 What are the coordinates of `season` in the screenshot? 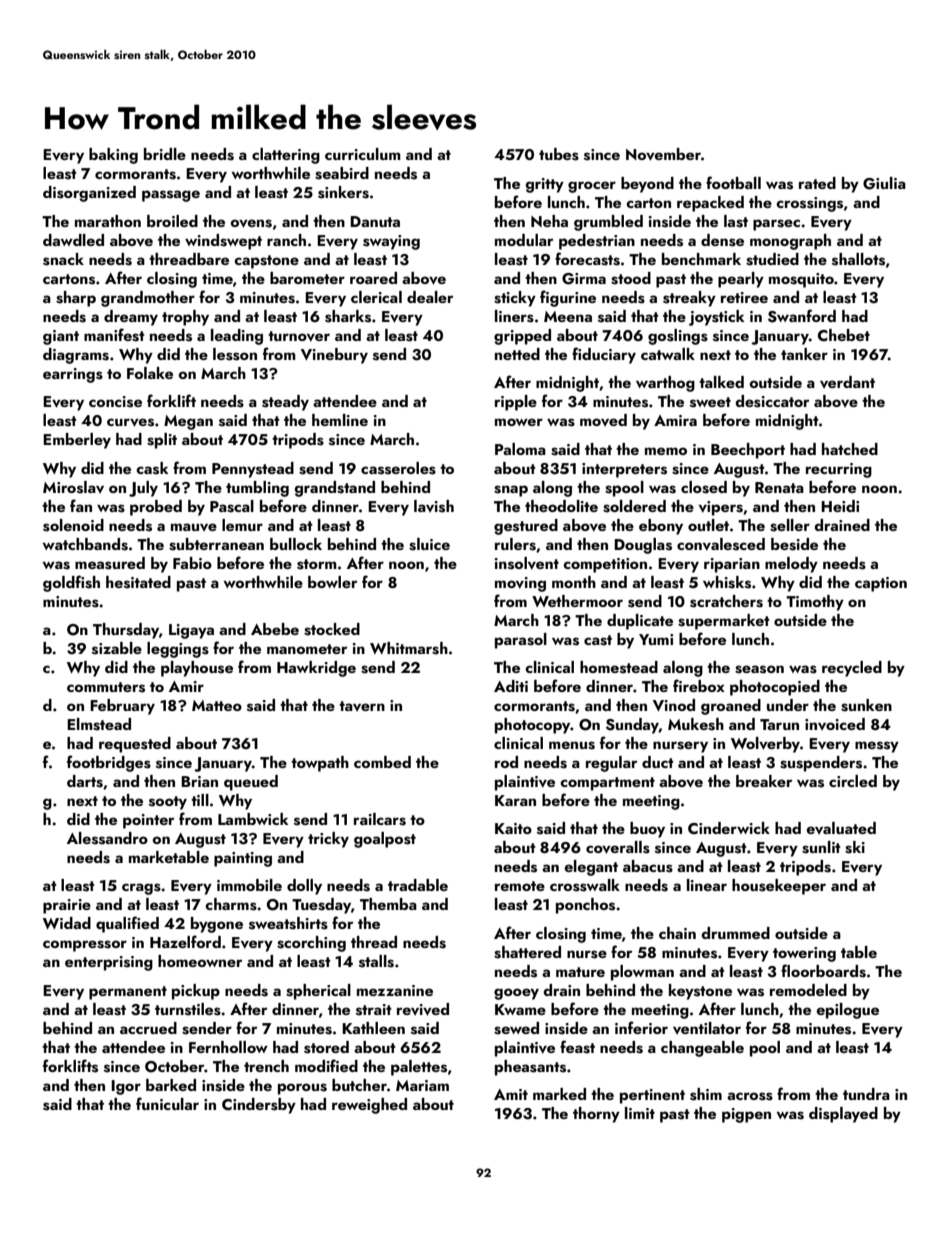 It's located at (759, 669).
